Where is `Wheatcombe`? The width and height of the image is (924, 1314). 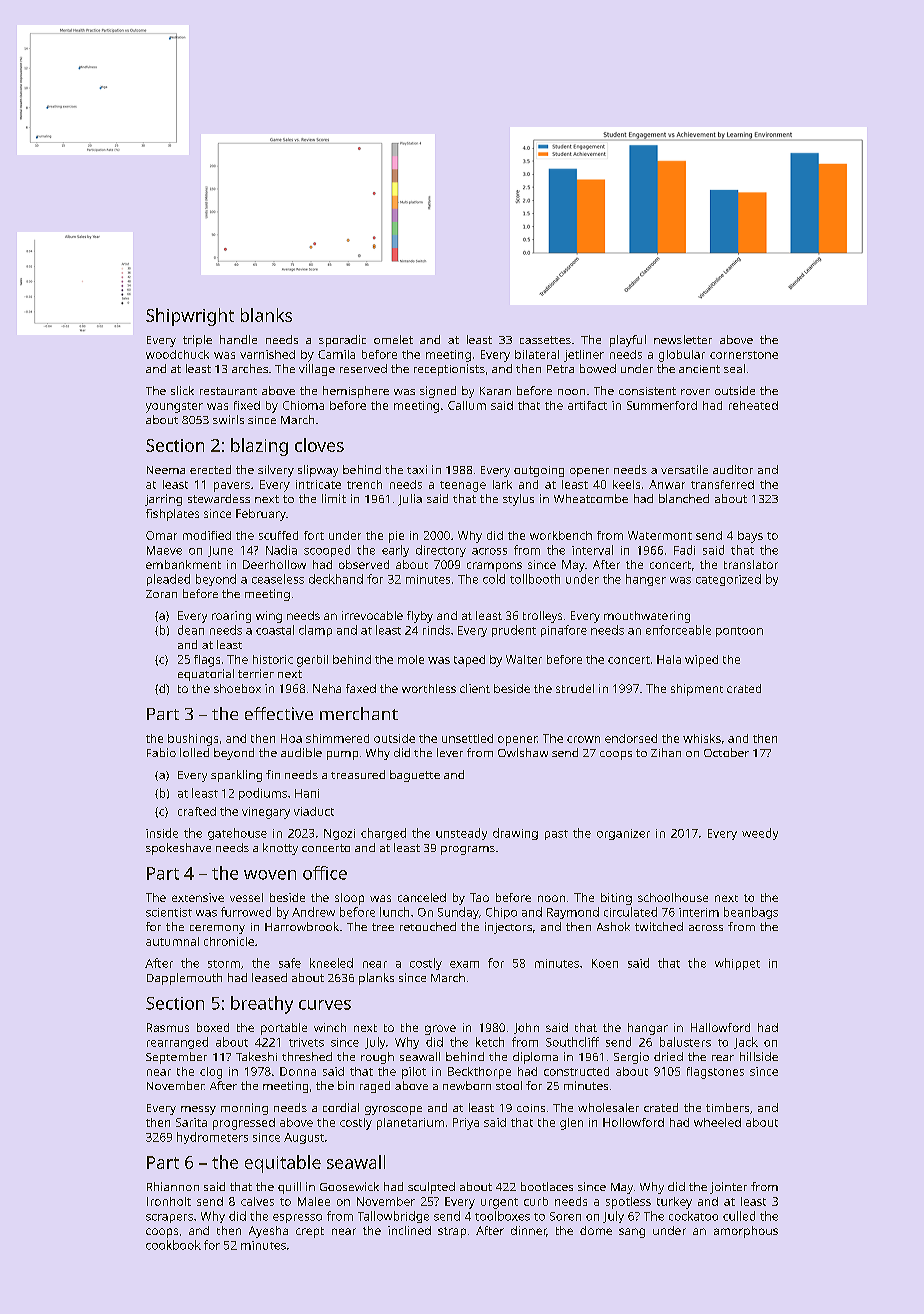 Wheatcombe is located at coordinates (591, 498).
